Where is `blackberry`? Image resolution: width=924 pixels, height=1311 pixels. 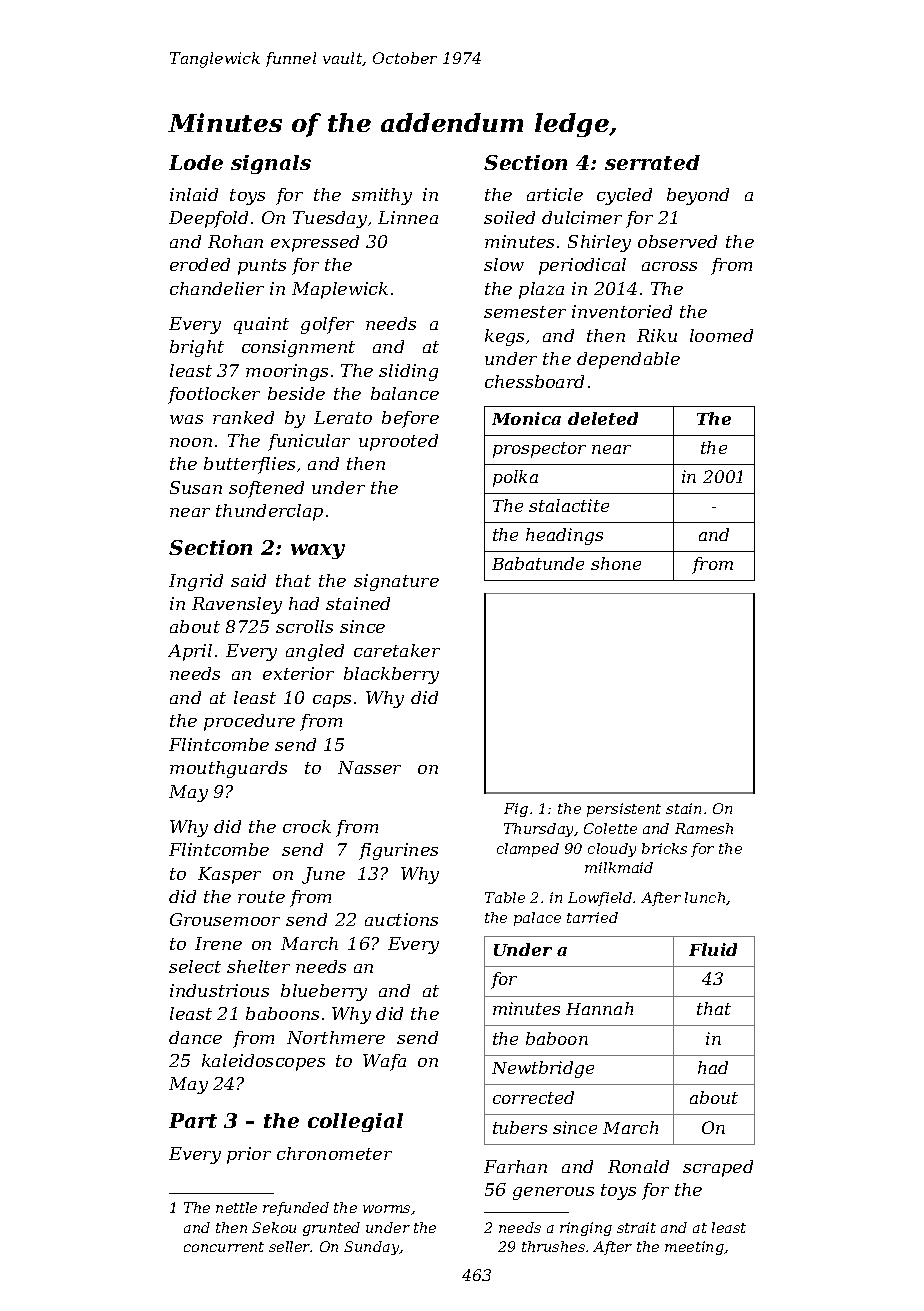
blackberry is located at coordinates (391, 675).
